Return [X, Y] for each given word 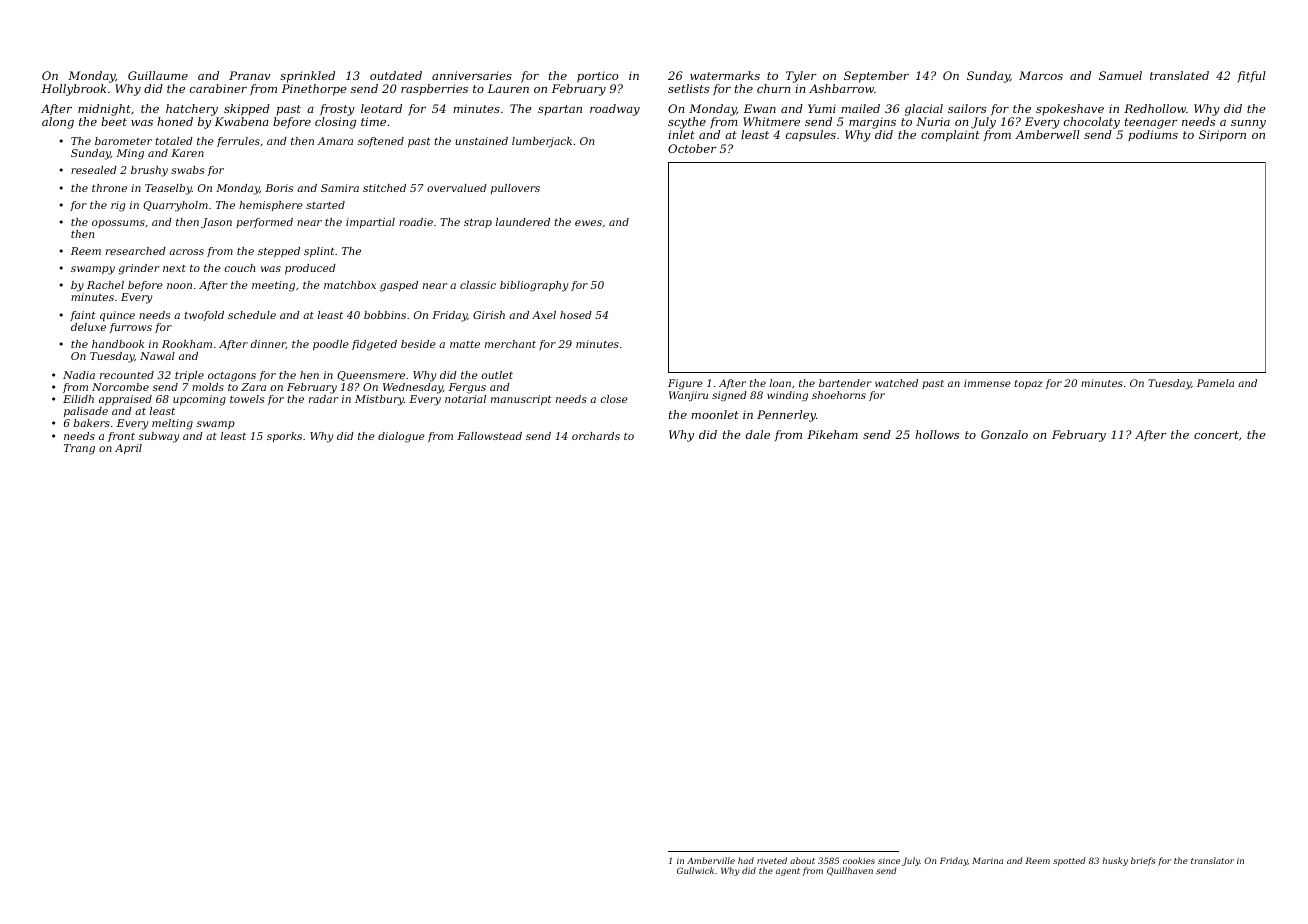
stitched [384, 188]
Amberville [711, 860]
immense [987, 383]
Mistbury [379, 400]
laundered [523, 222]
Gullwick [695, 870]
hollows [937, 434]
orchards [596, 436]
